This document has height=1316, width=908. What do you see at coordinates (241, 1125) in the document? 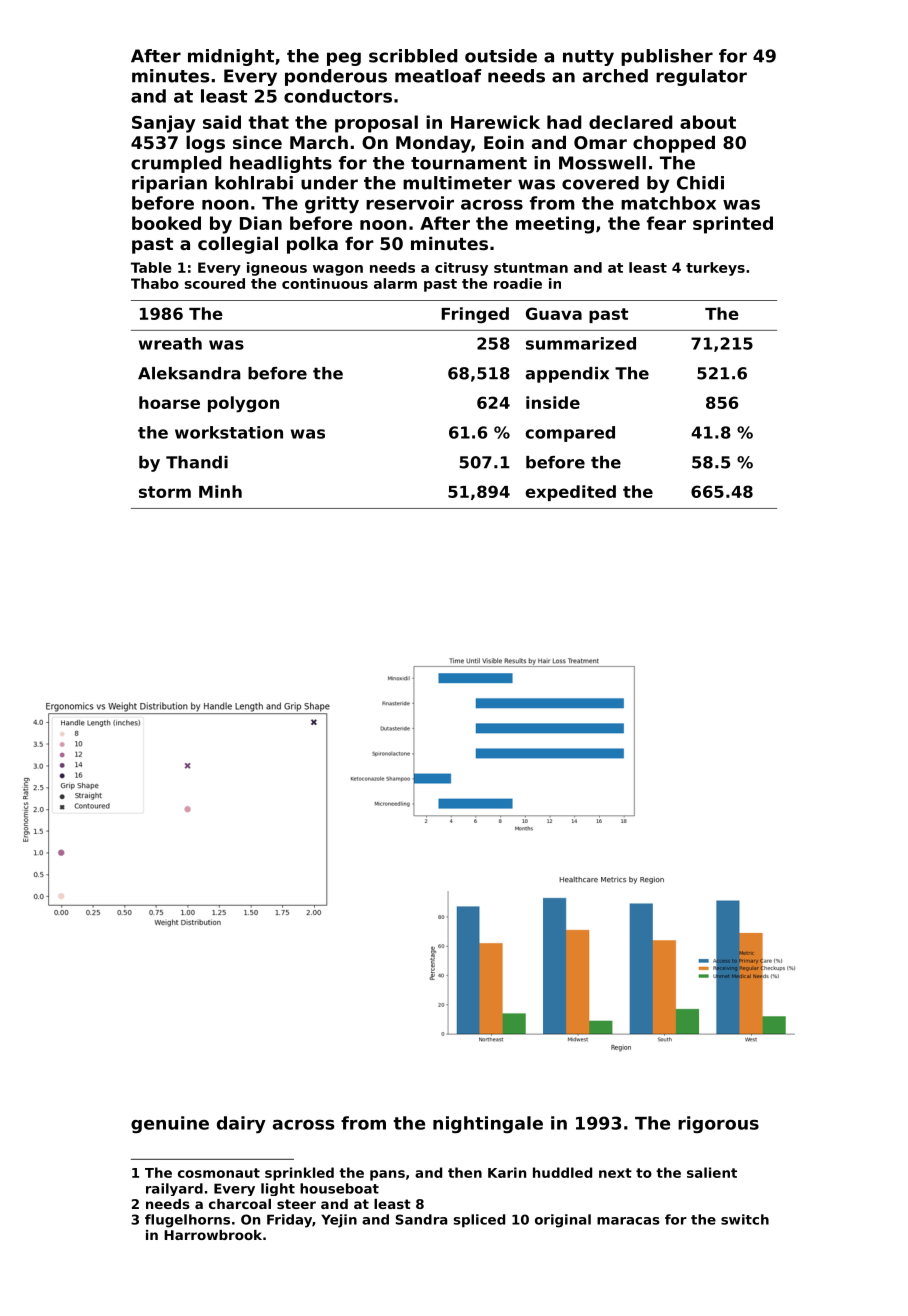
I see `dairy` at bounding box center [241, 1125].
